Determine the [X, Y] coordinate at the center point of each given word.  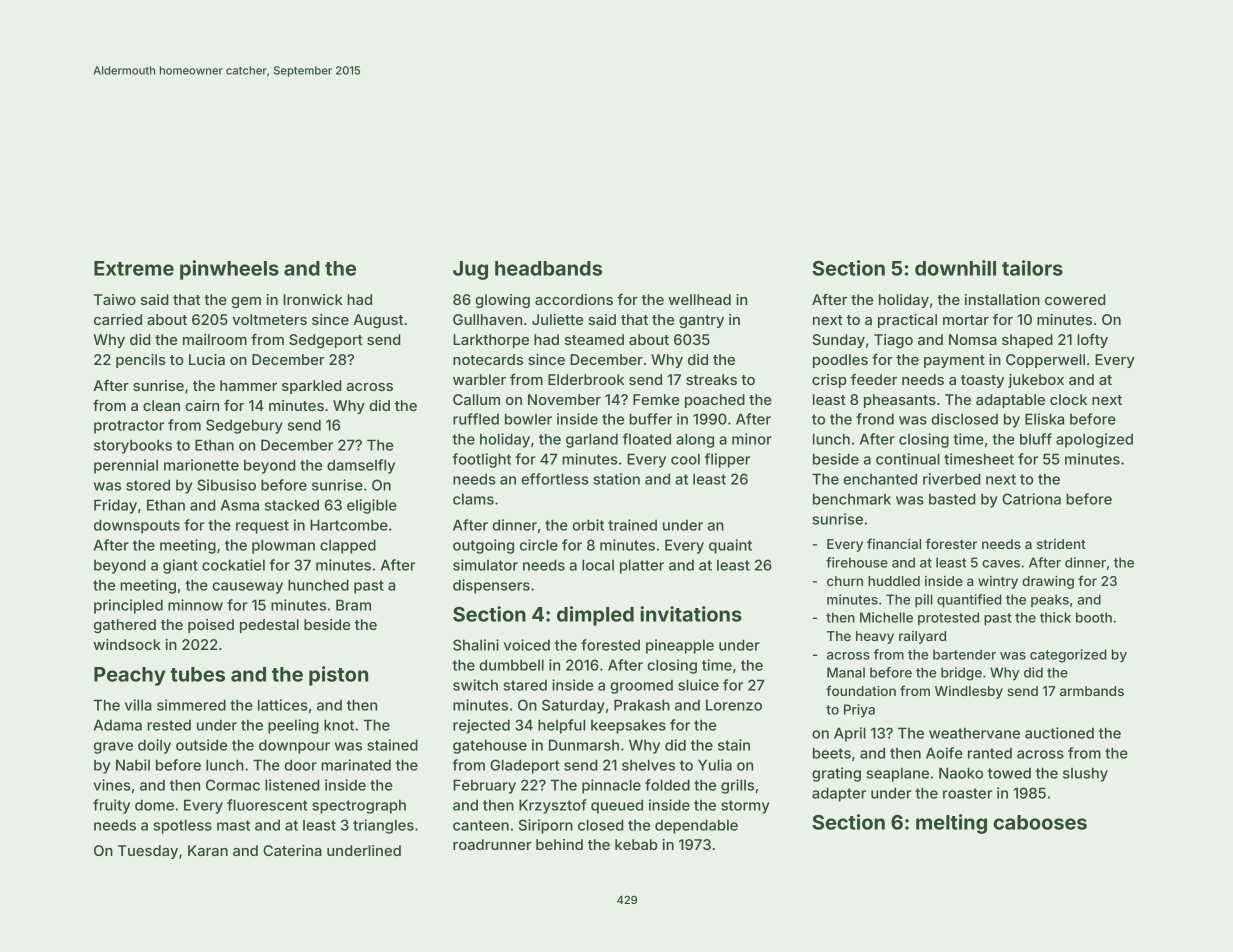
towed [1009, 773]
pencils [141, 361]
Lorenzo [734, 705]
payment [954, 361]
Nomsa [973, 339]
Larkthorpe [491, 341]
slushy [1085, 774]
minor [752, 439]
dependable [696, 826]
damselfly [361, 466]
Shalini [476, 645]
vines [112, 785]
